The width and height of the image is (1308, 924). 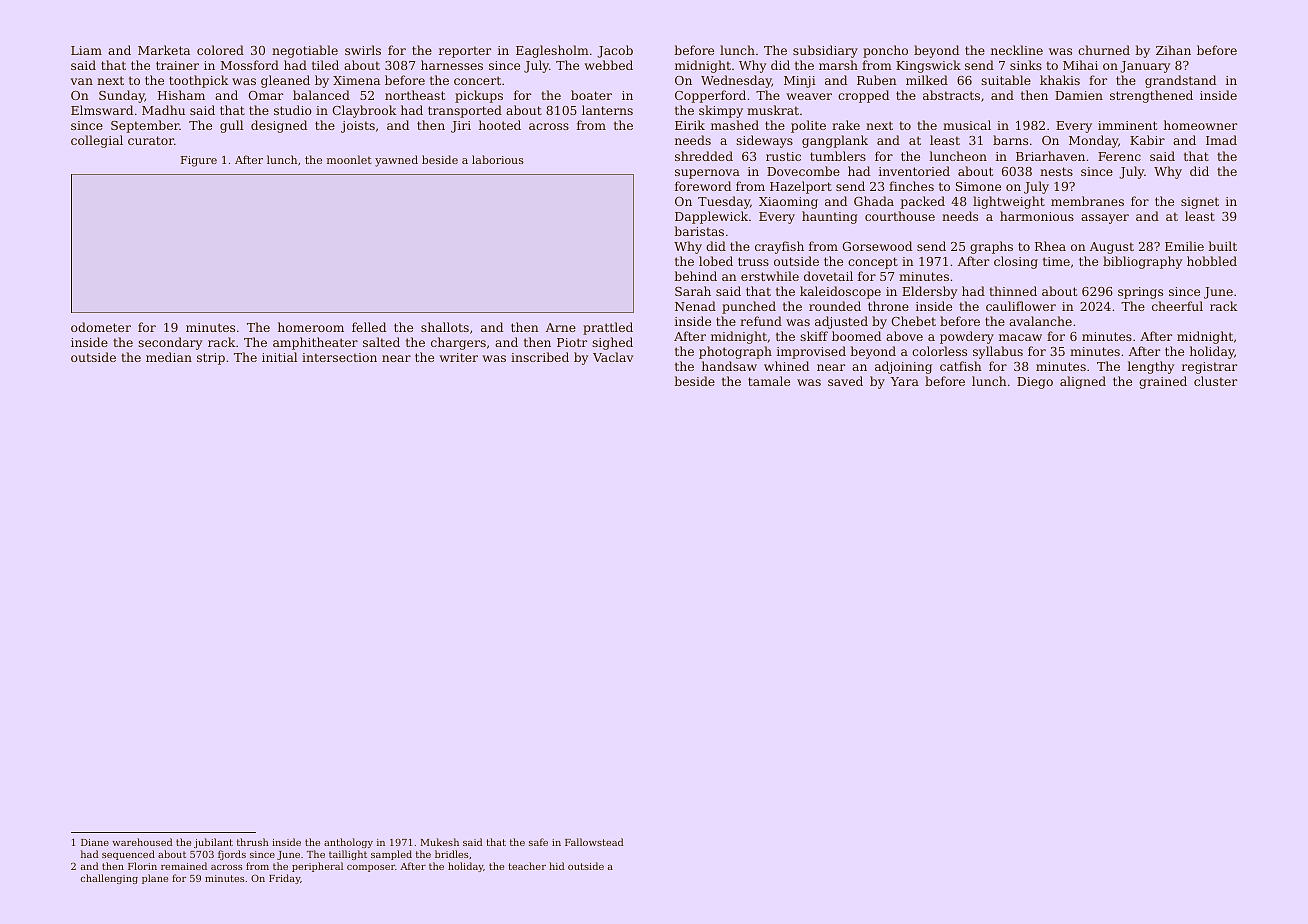 What do you see at coordinates (769, 381) in the image?
I see `tamale` at bounding box center [769, 381].
